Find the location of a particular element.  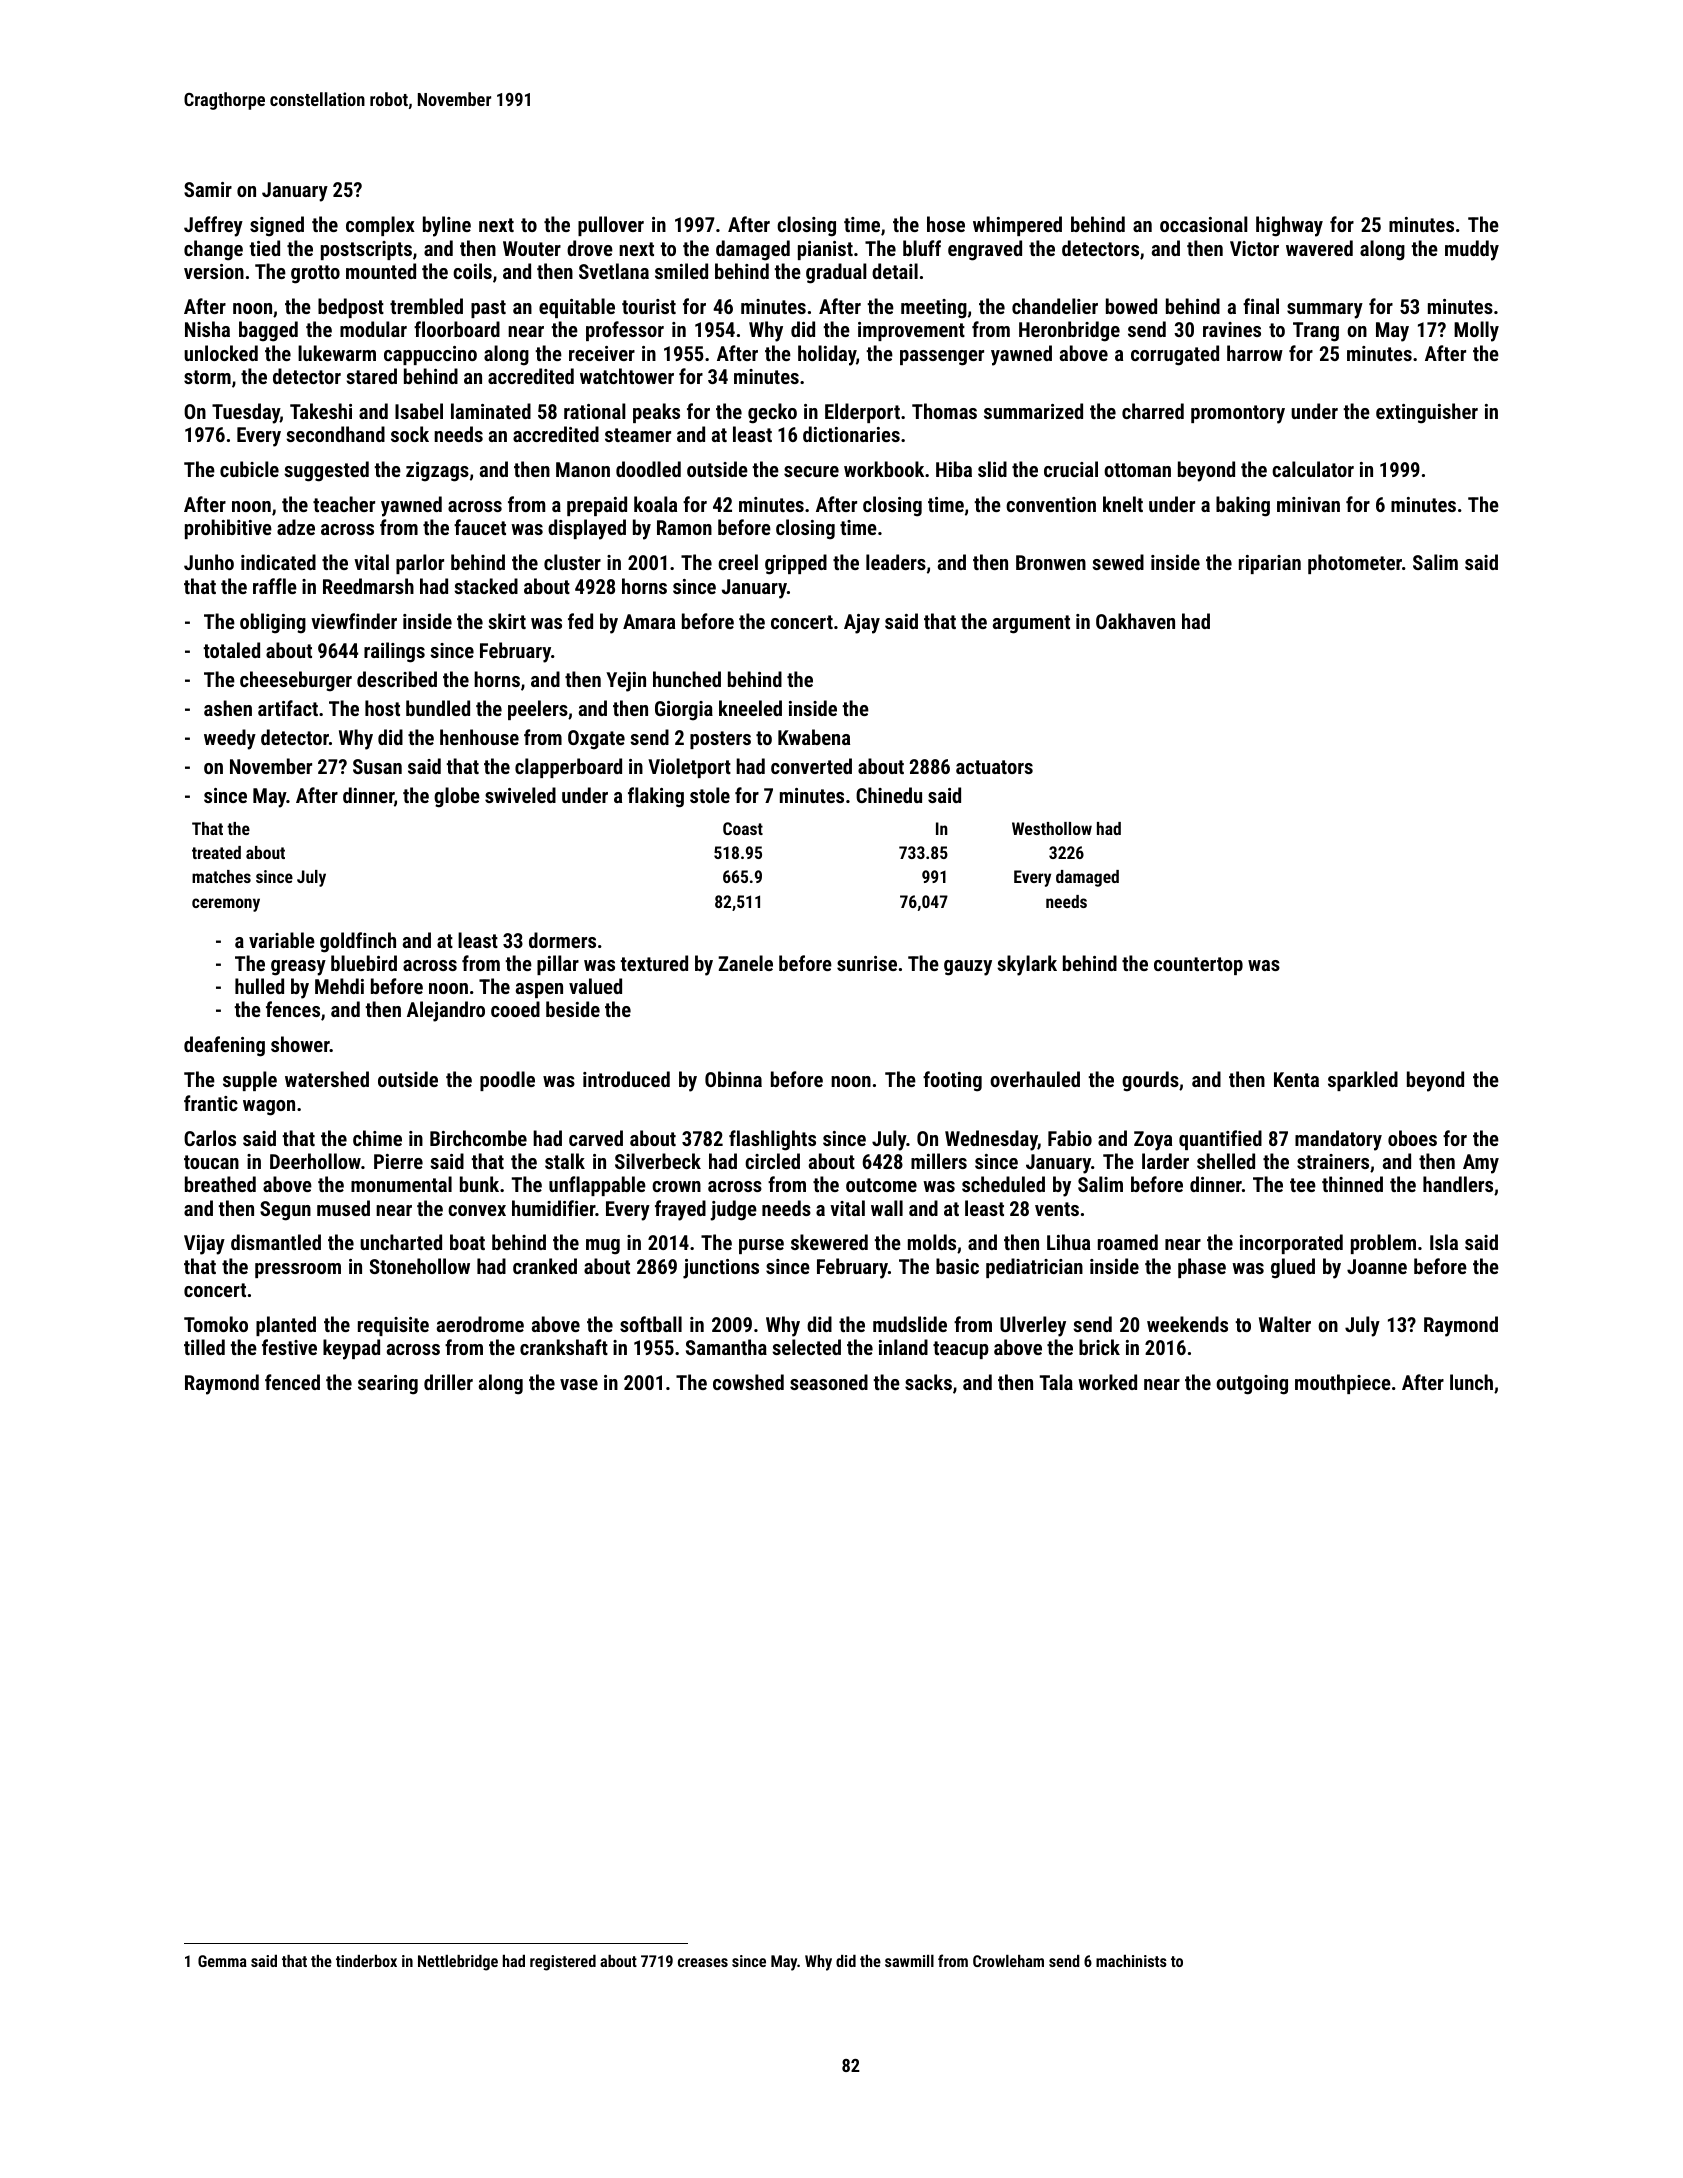

lunch is located at coordinates (1471, 1382).
